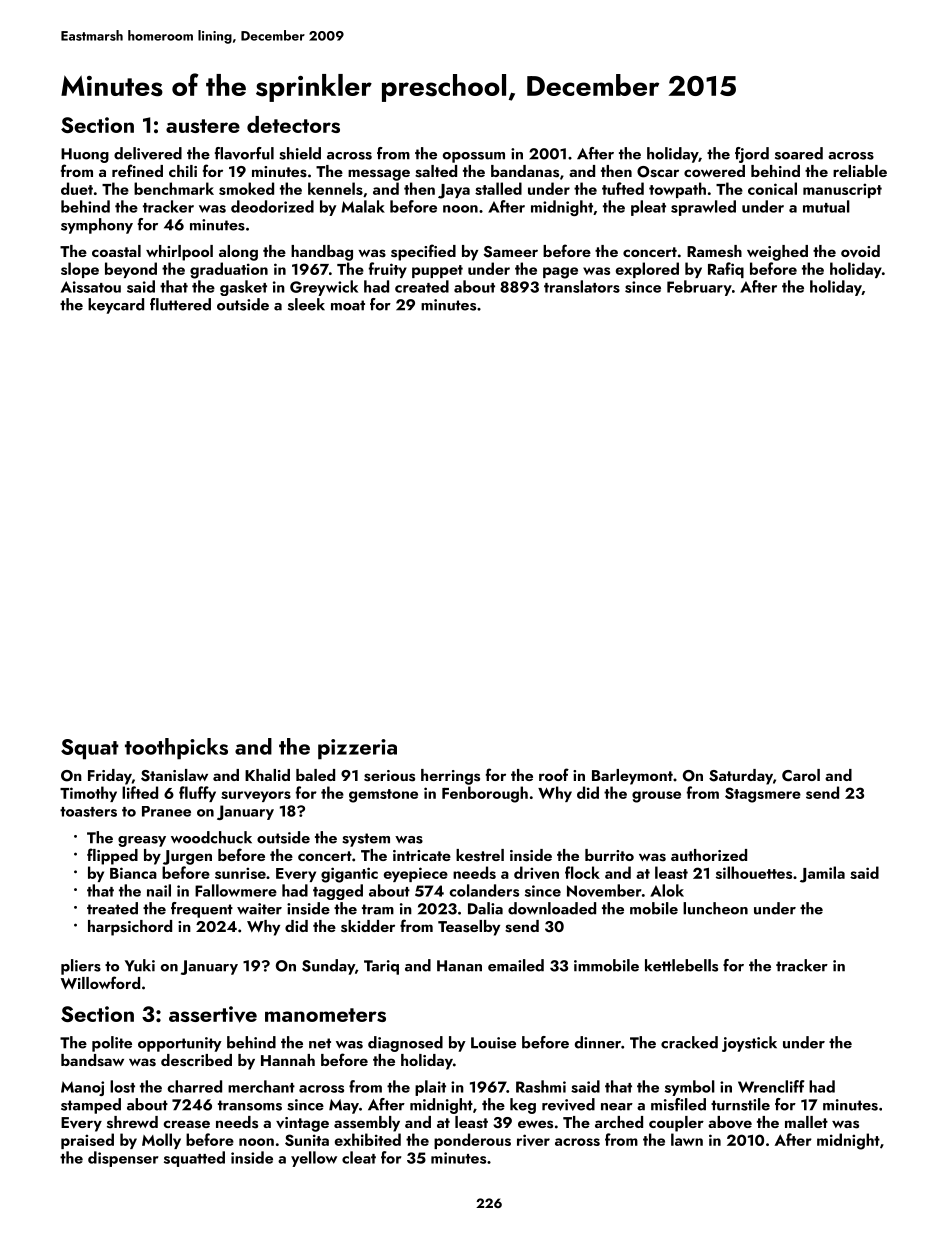 The width and height of the screenshot is (952, 1233). Describe the element at coordinates (148, 153) in the screenshot. I see `delivered` at that location.
